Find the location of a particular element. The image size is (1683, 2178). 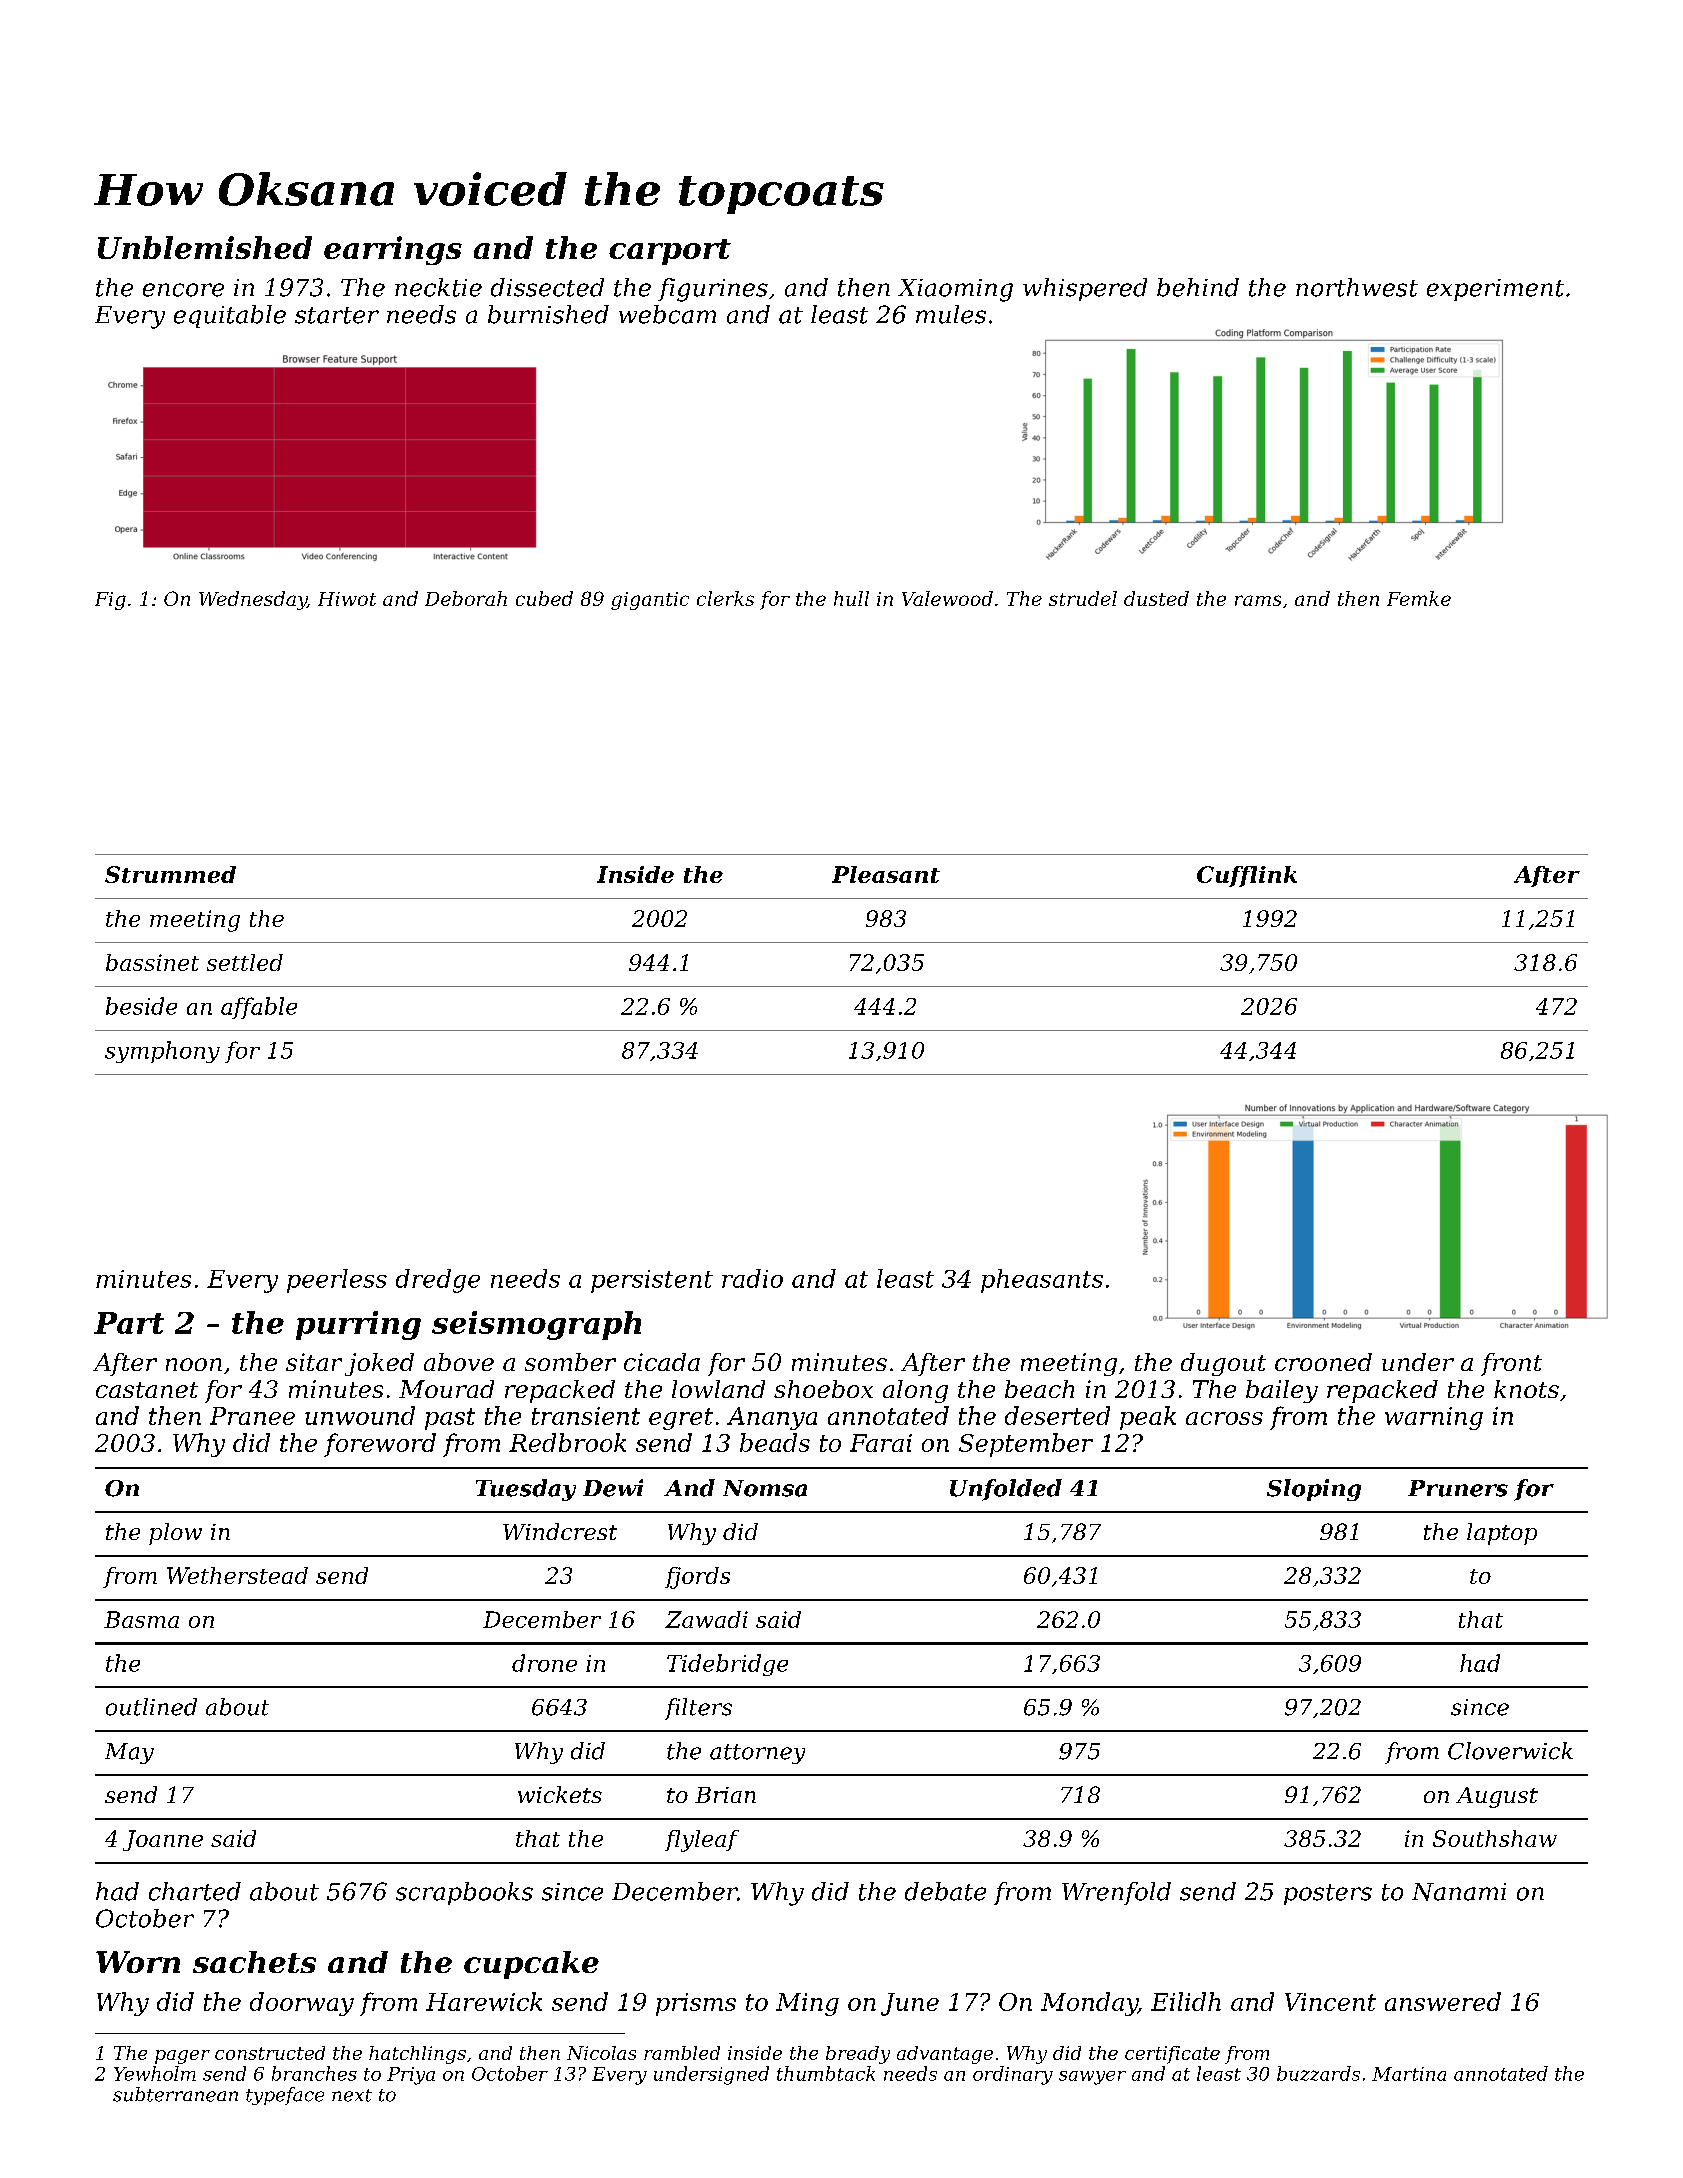

scrapbooks is located at coordinates (464, 1893).
